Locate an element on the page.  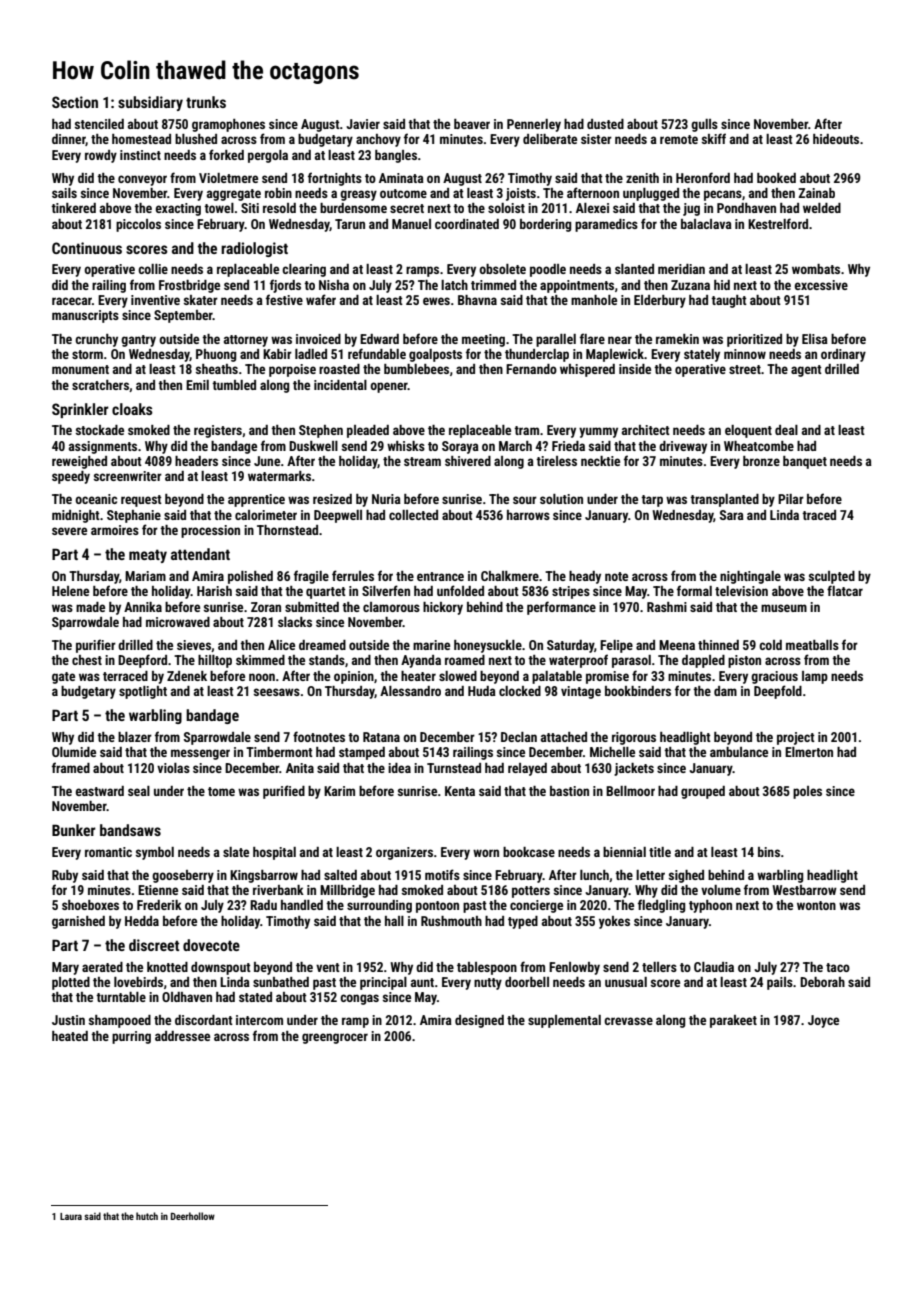
waterproof is located at coordinates (578, 661).
